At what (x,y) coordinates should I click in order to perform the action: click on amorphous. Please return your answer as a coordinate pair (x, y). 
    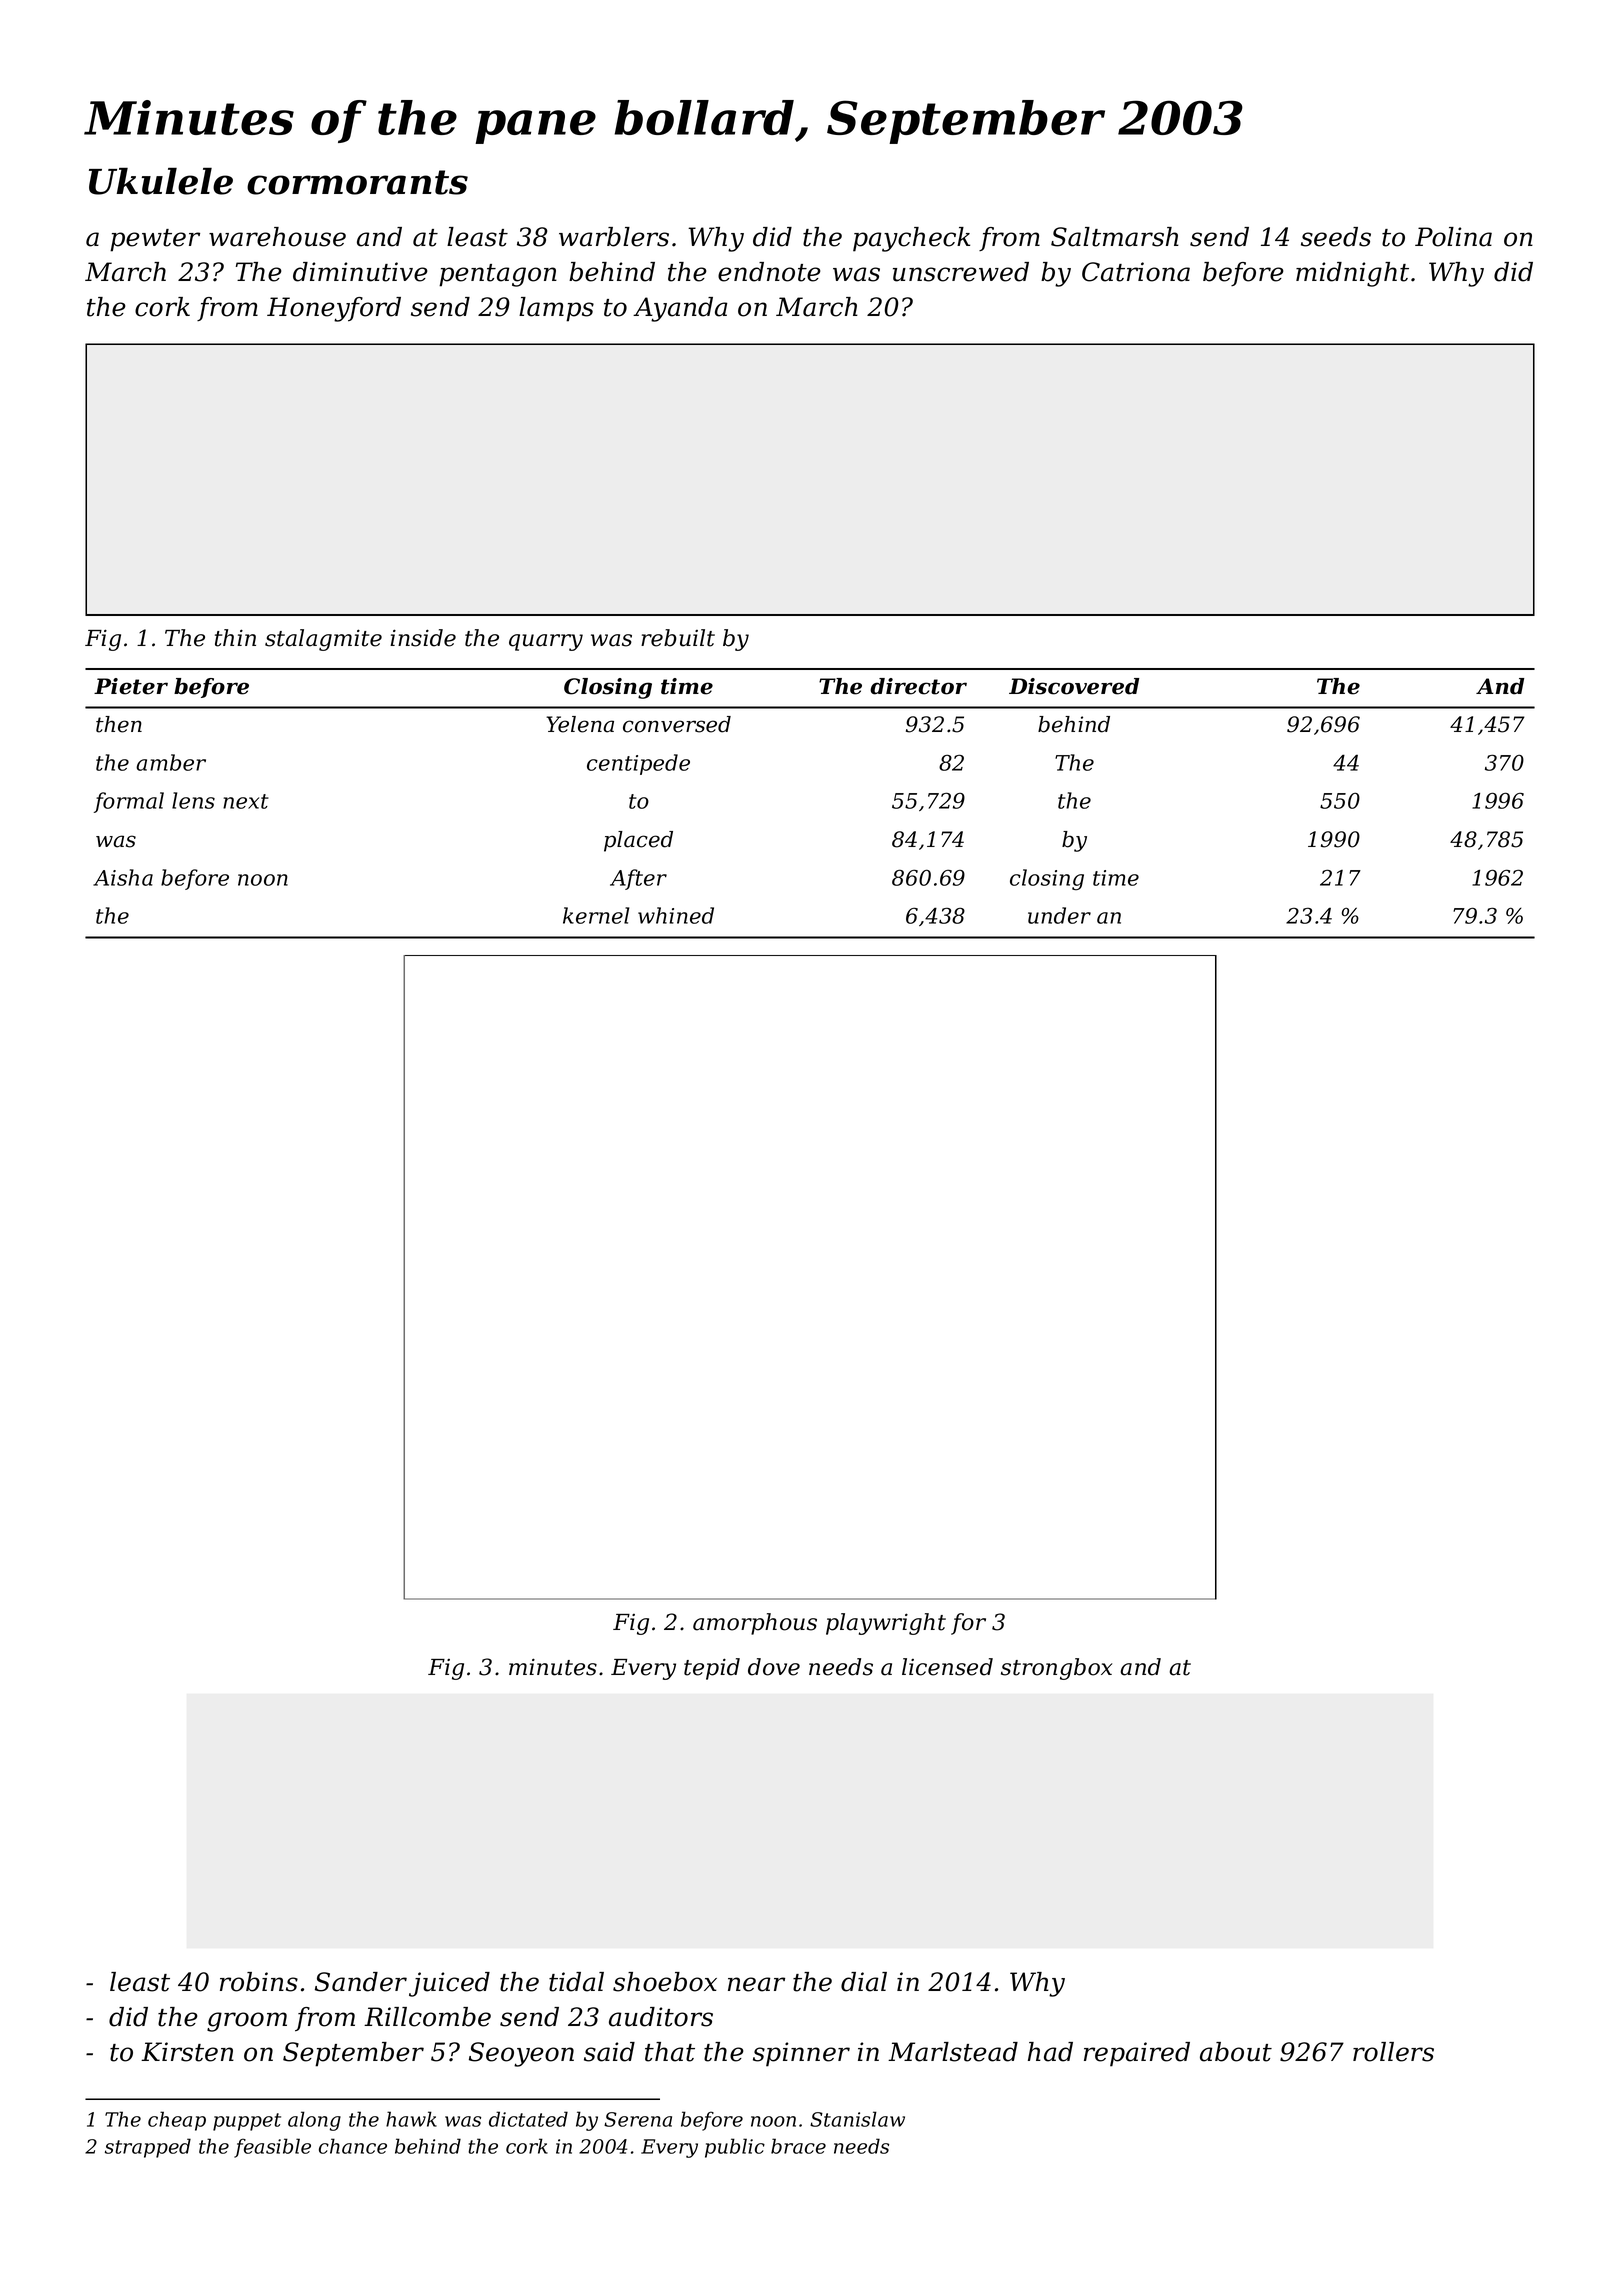
    Looking at the image, I should click on (755, 1624).
